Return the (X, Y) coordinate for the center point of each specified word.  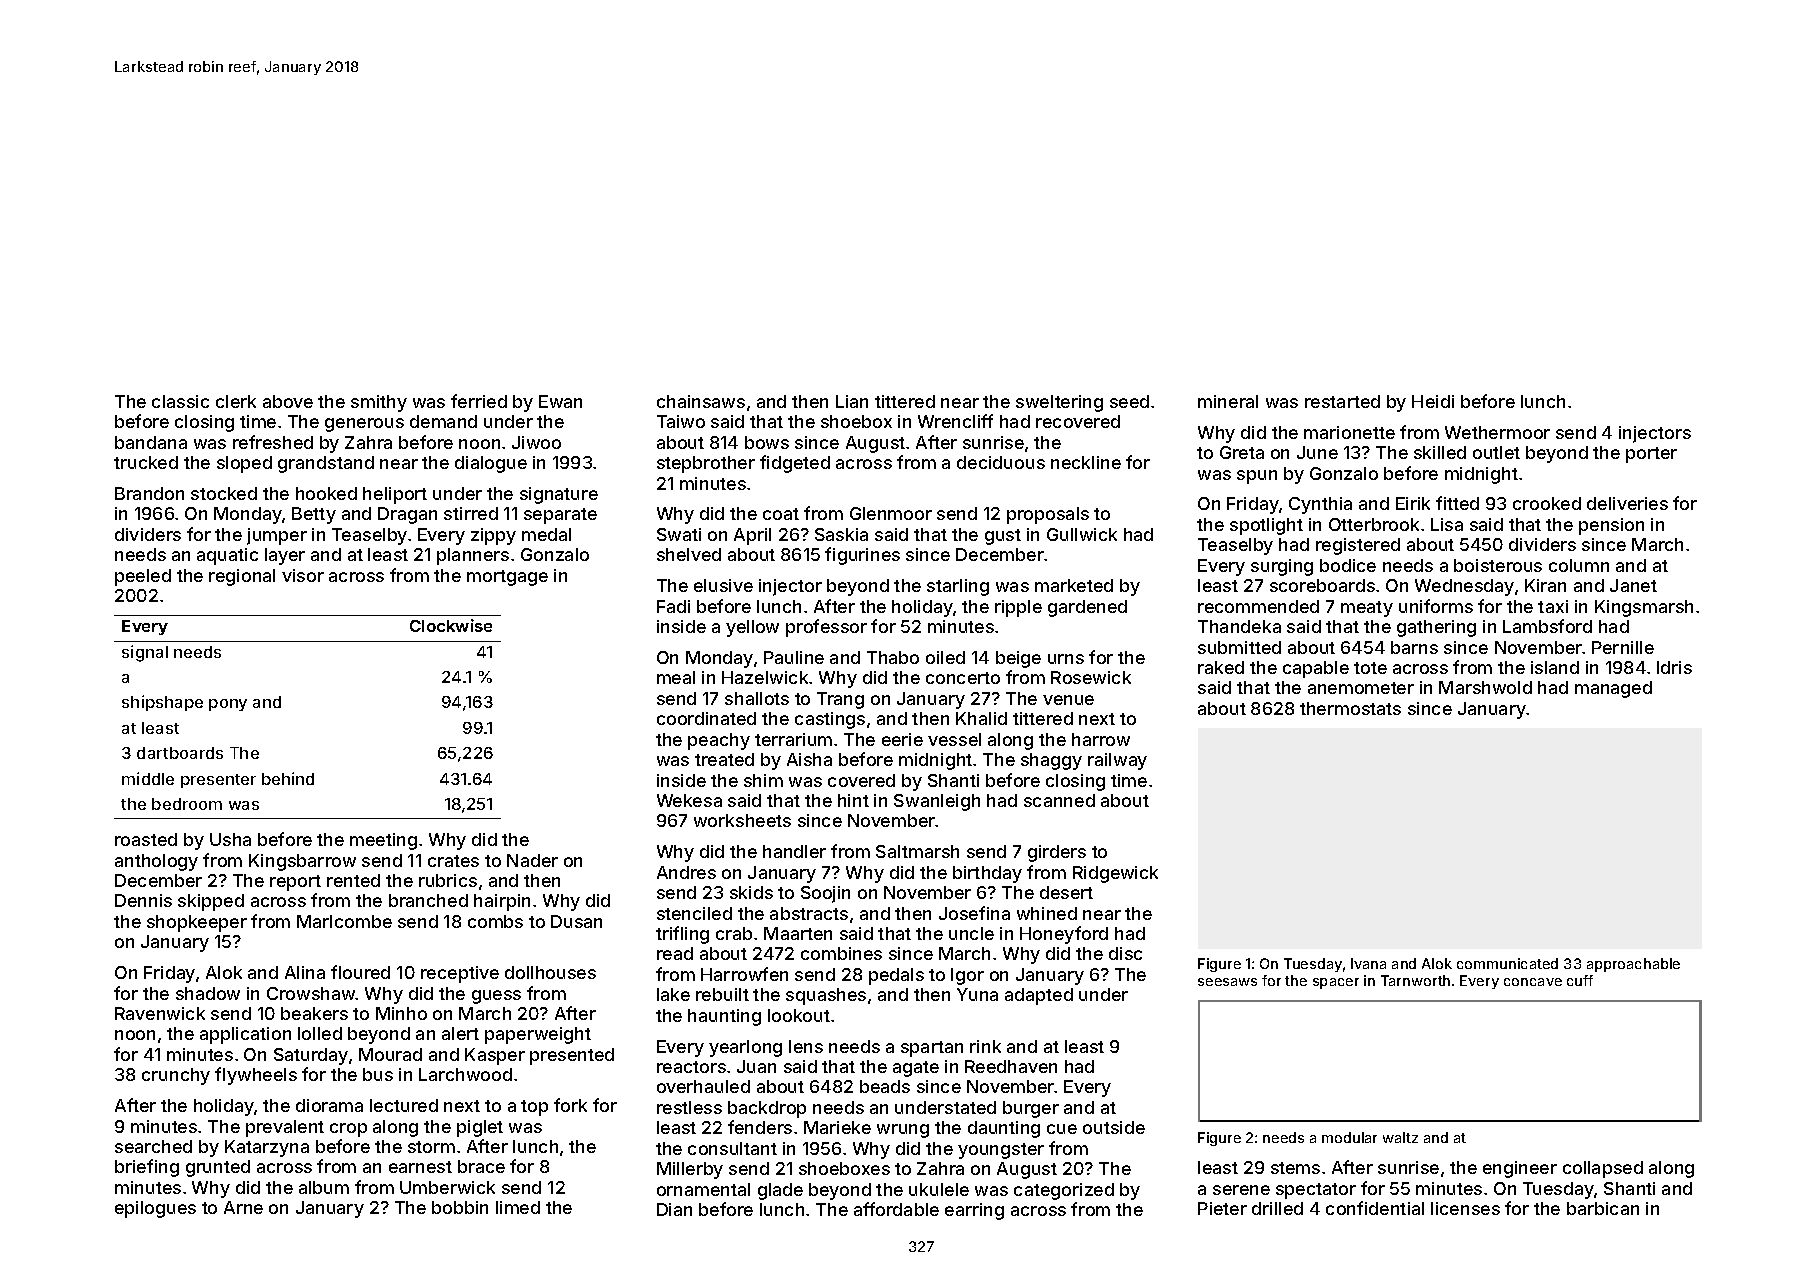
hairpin (502, 902)
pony (228, 705)
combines (841, 953)
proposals (1048, 515)
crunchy (176, 1076)
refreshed (273, 442)
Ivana (1368, 963)
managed (1613, 689)
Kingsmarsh (1644, 608)
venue (1068, 700)
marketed (1074, 585)
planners (473, 556)
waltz (1400, 1137)
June (1317, 452)
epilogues (155, 1209)
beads (885, 1086)
